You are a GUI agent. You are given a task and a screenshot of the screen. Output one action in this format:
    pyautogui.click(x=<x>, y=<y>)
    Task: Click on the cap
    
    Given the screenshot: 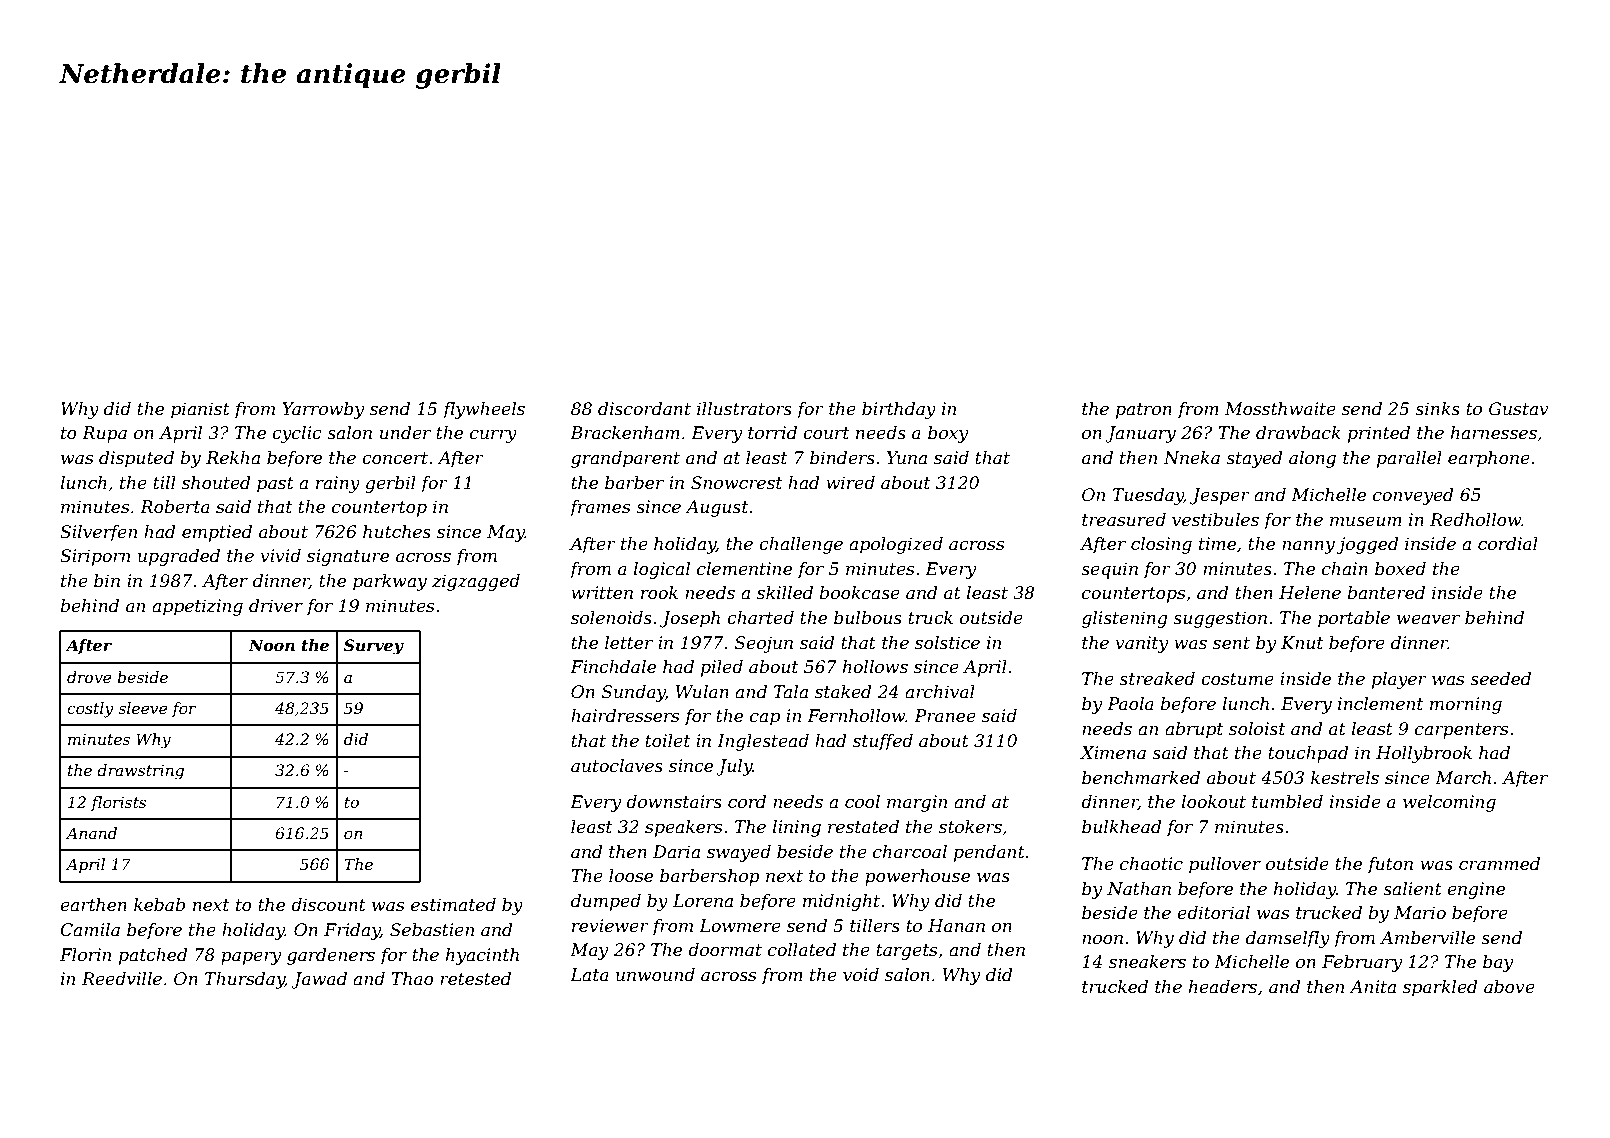 What is the action you would take?
    pyautogui.click(x=765, y=719)
